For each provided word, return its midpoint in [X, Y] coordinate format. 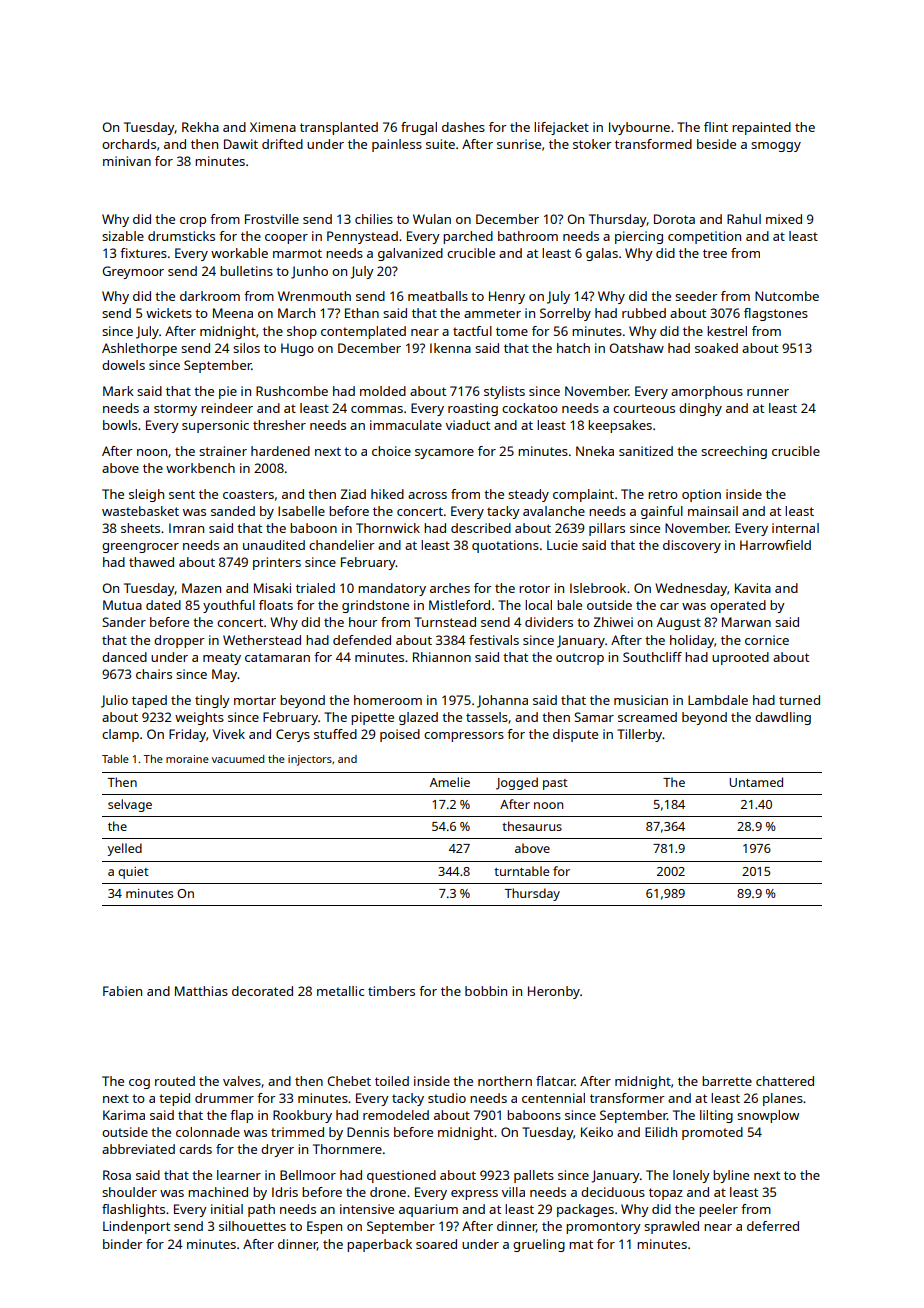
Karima [124, 1115]
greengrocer [140, 548]
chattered [785, 1081]
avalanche [554, 511]
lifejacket [561, 128]
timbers [391, 991]
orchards [129, 144]
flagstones [776, 314]
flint [716, 127]
